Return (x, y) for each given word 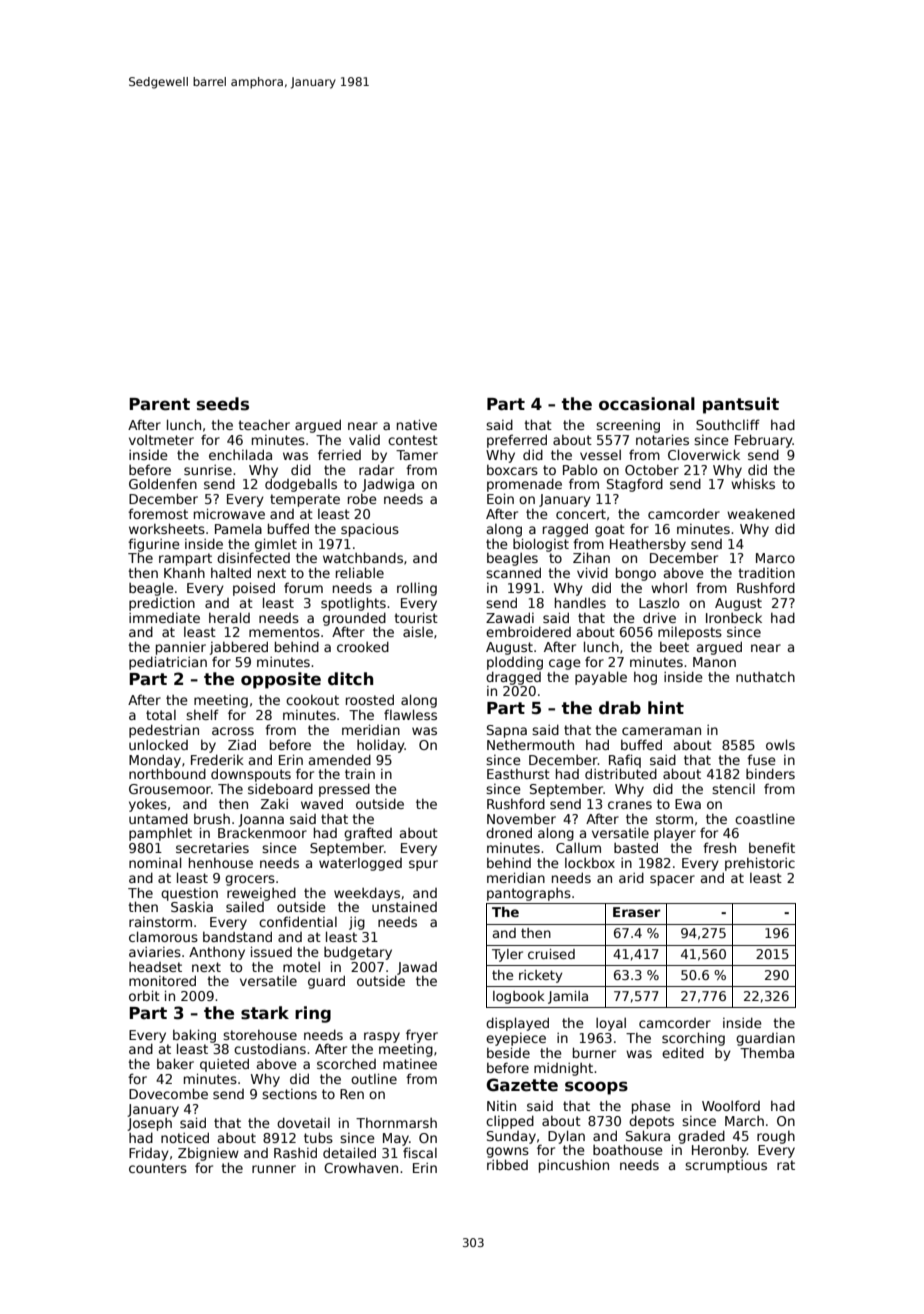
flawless (410, 714)
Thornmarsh (396, 1123)
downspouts (251, 775)
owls (780, 744)
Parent (159, 404)
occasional (647, 404)
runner (274, 1169)
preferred (517, 441)
